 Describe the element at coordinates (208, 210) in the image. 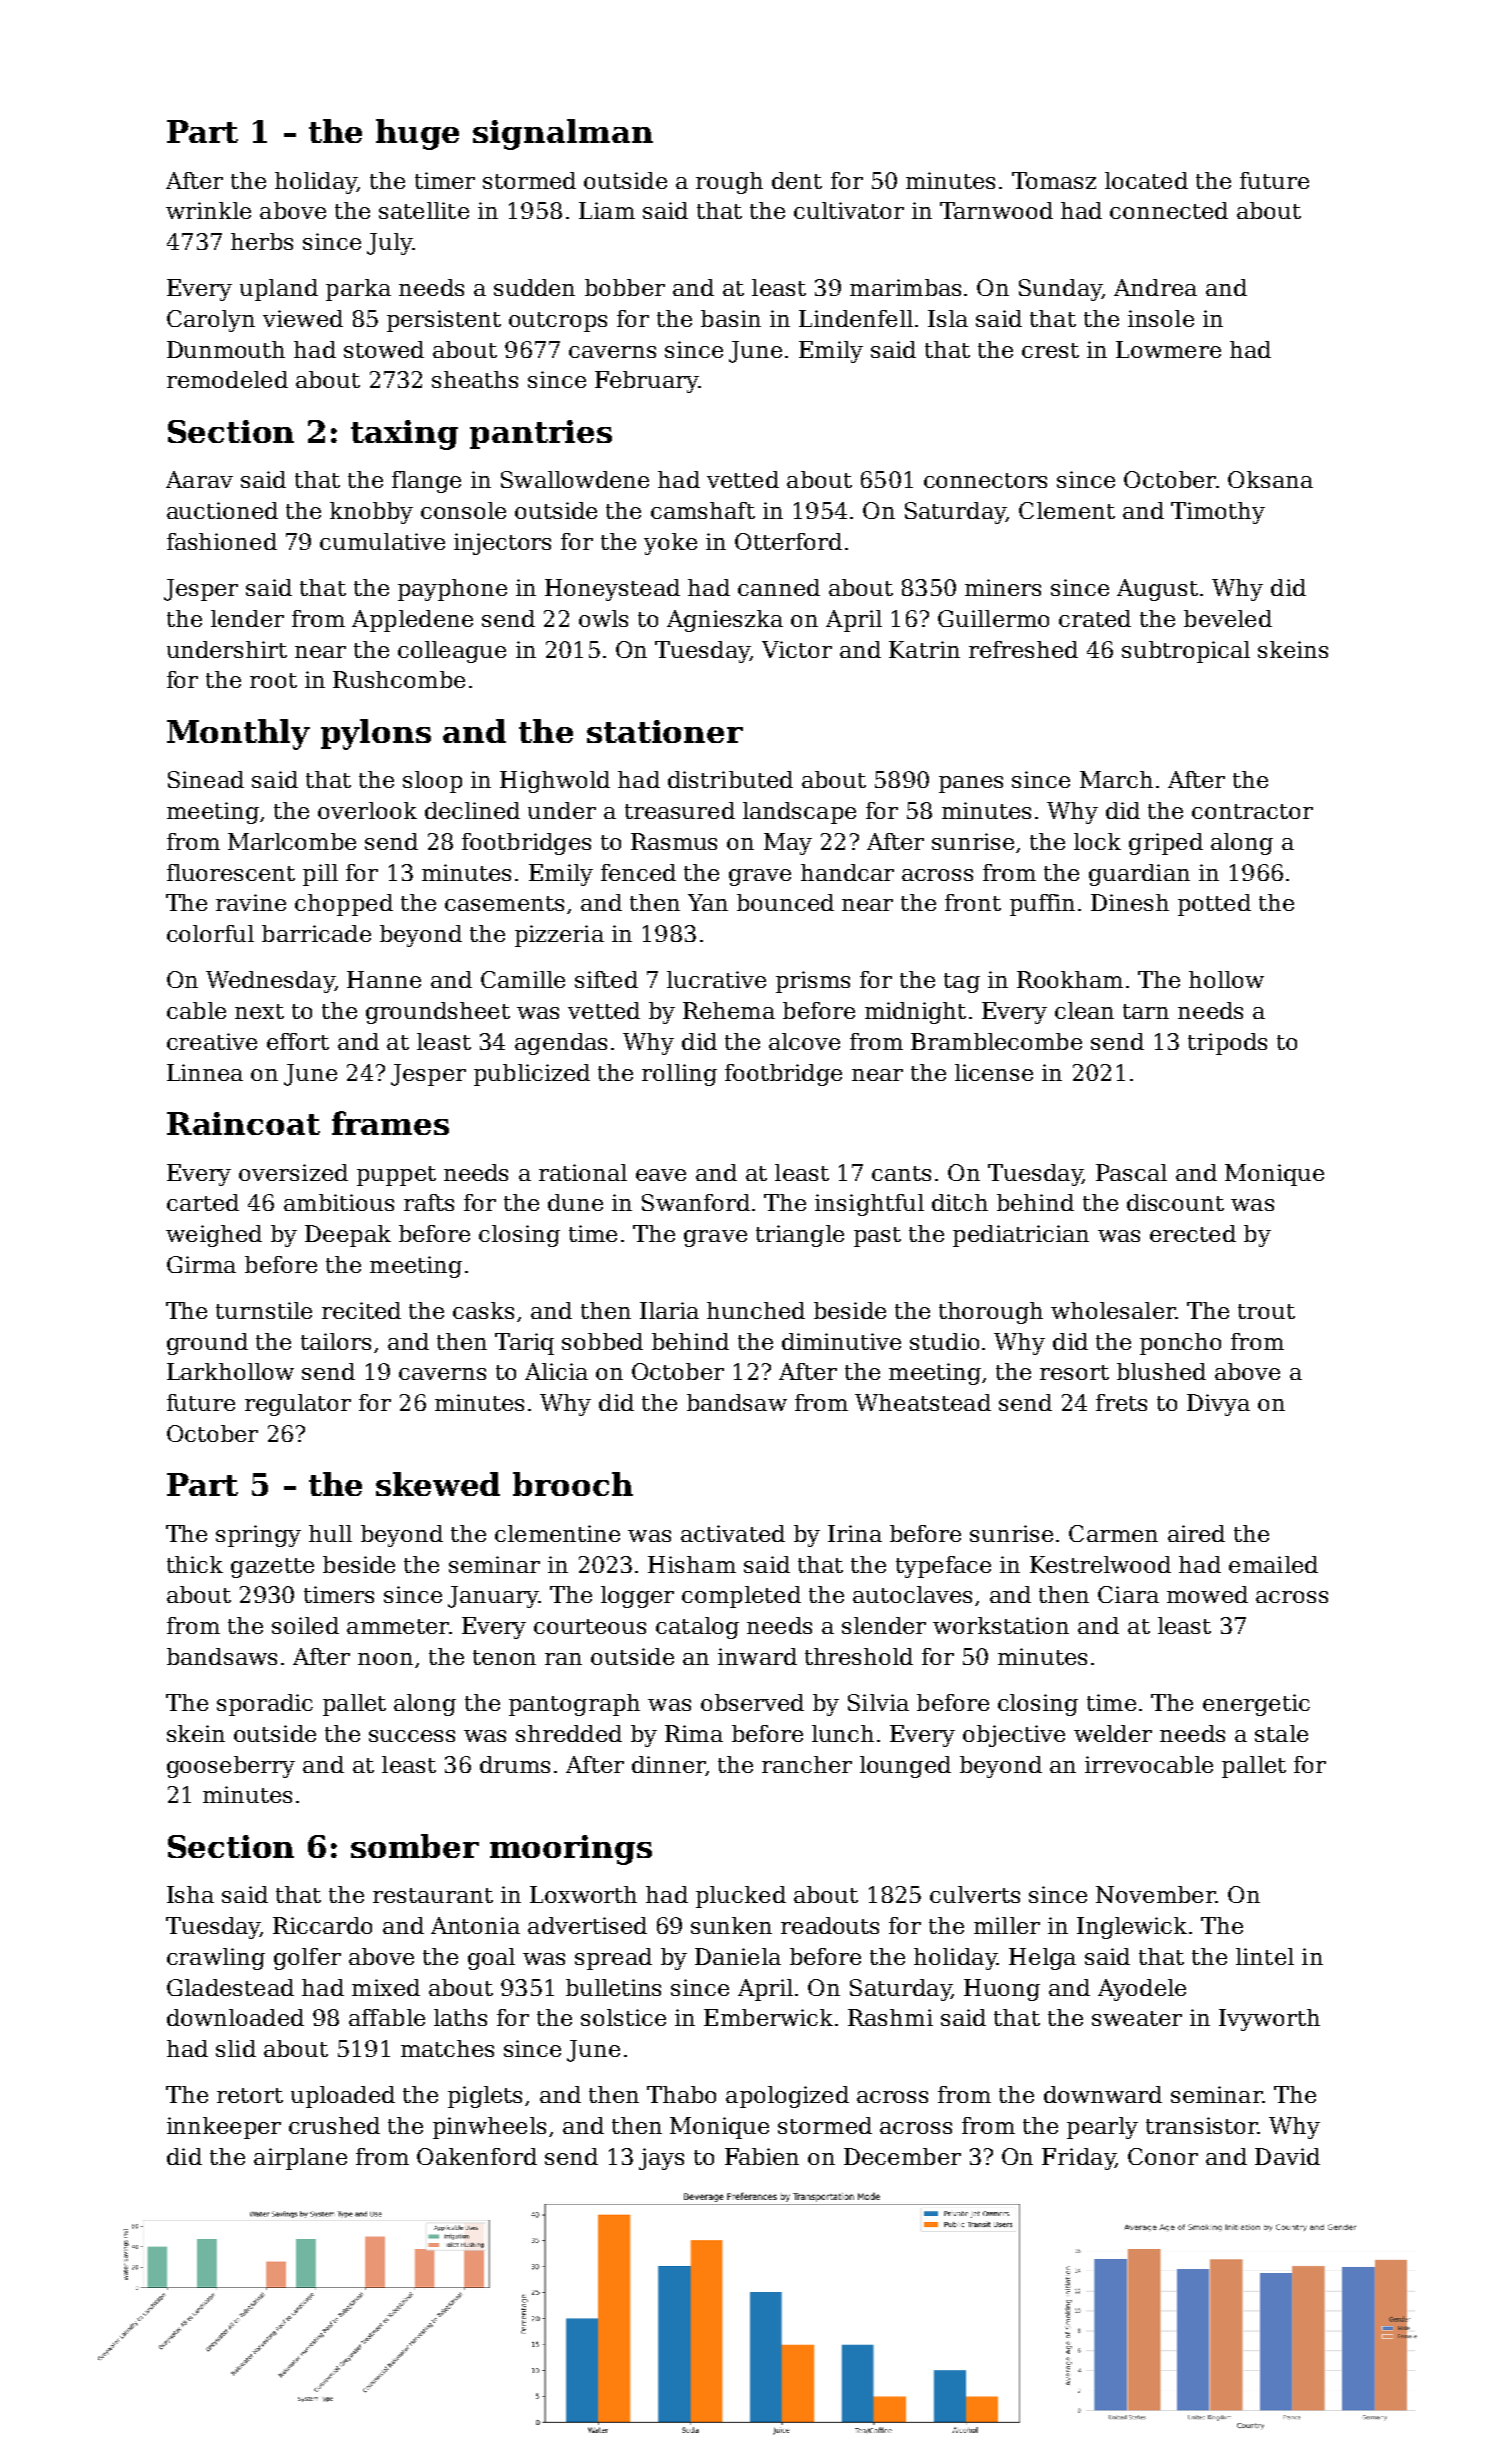

I see `wrinkle` at that location.
